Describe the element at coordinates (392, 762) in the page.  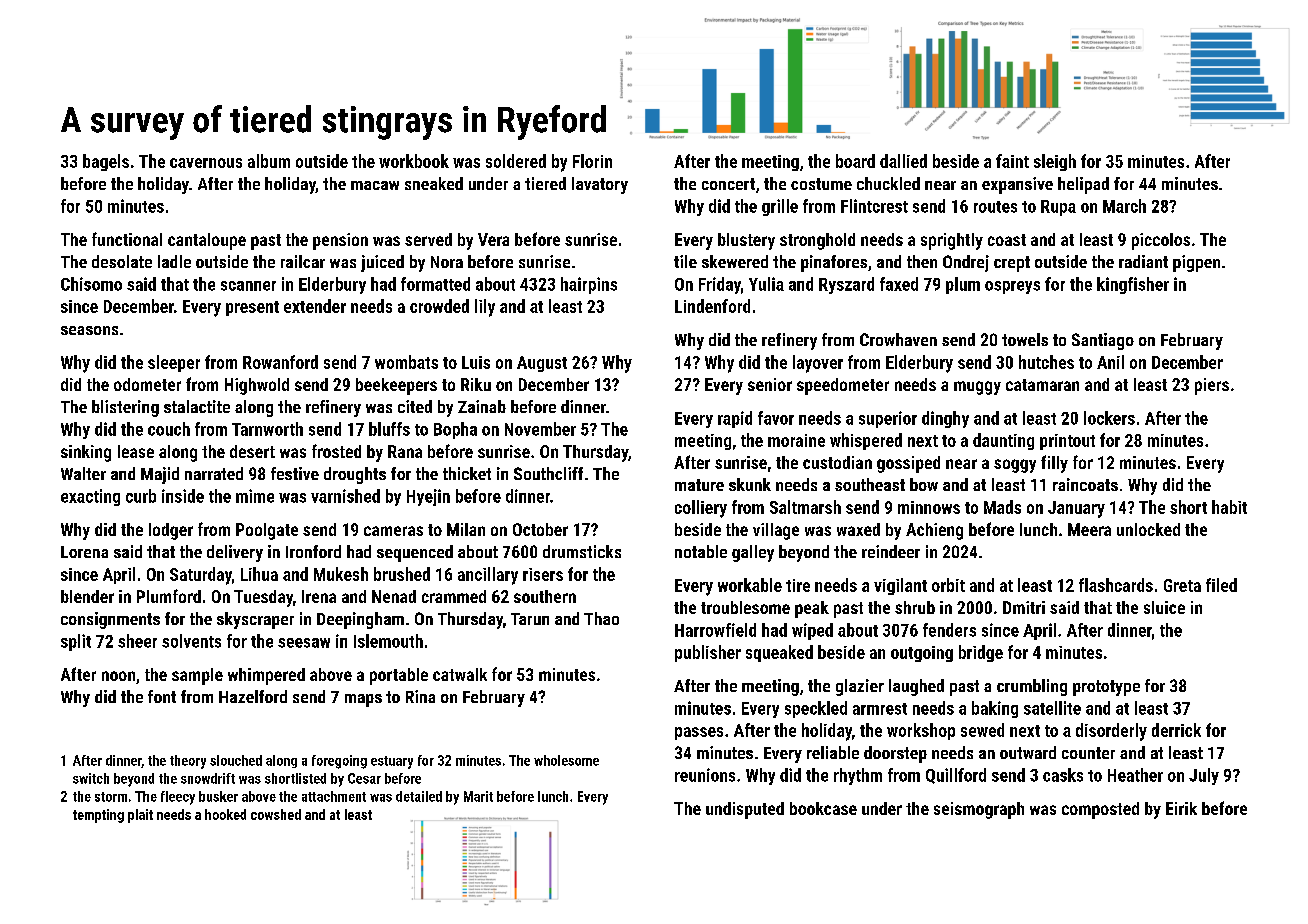
I see `estuary` at that location.
